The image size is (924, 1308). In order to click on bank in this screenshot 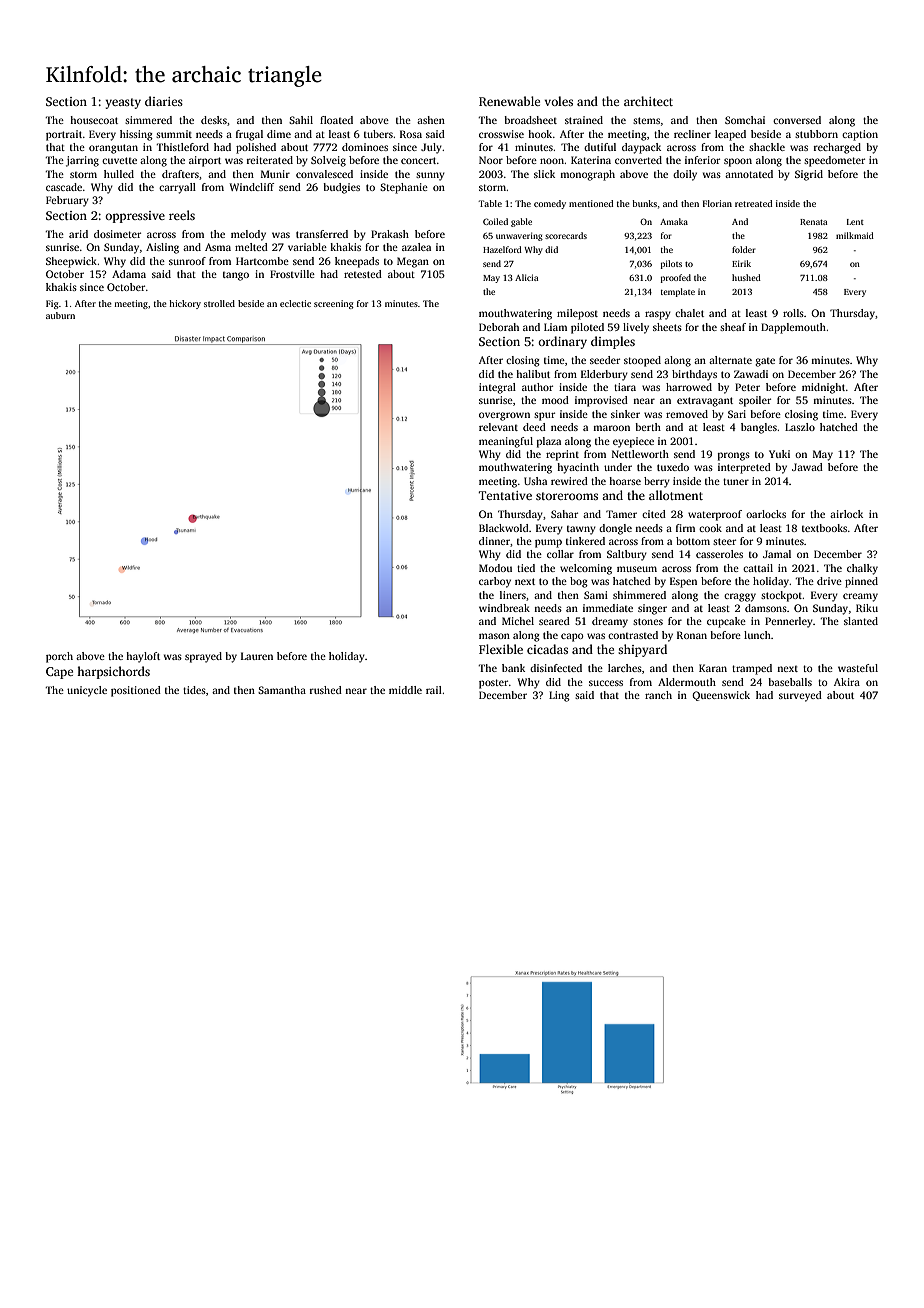, I will do `click(513, 668)`.
